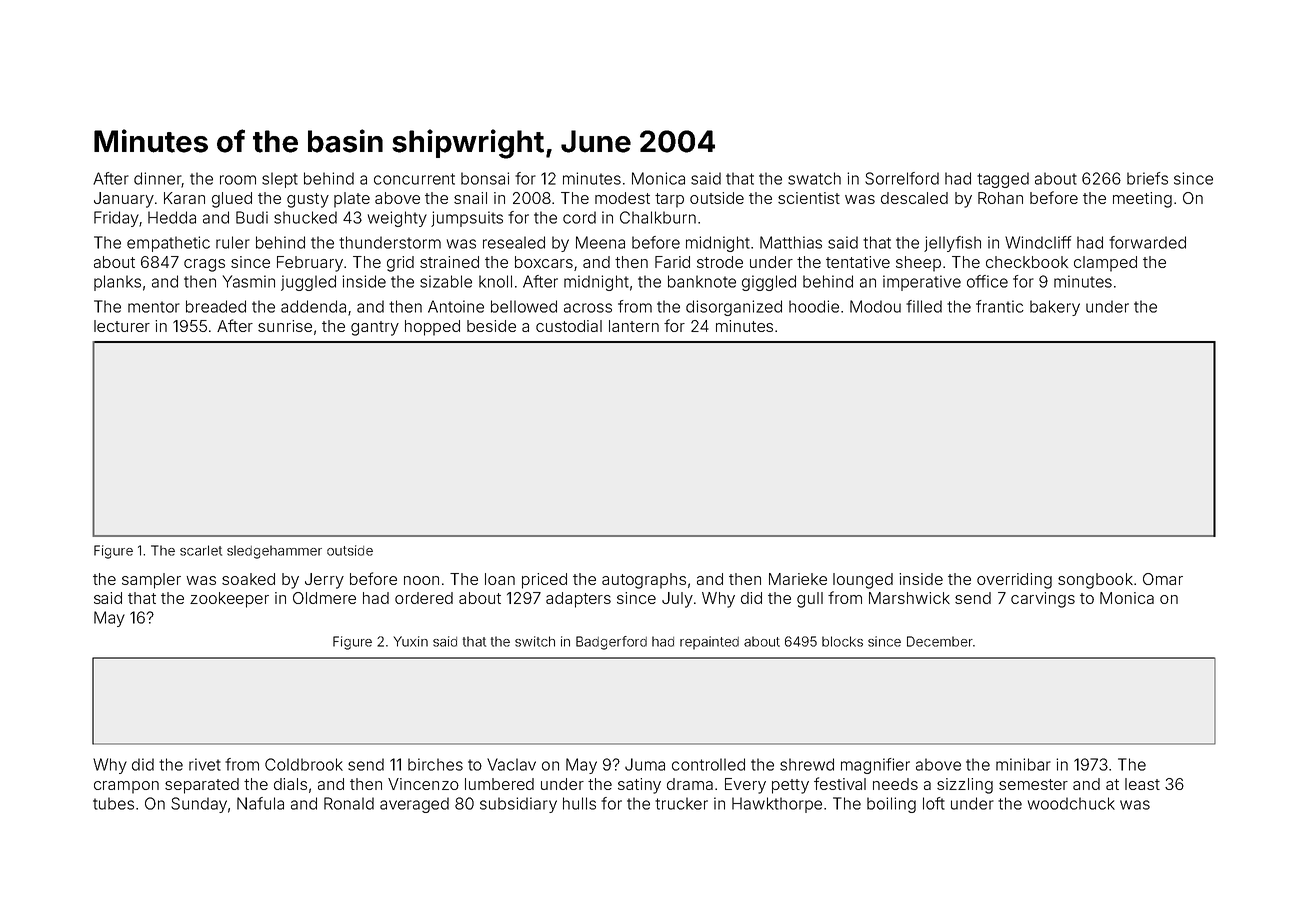 Image resolution: width=1308 pixels, height=924 pixels. What do you see at coordinates (485, 178) in the screenshot?
I see `bonsai` at bounding box center [485, 178].
